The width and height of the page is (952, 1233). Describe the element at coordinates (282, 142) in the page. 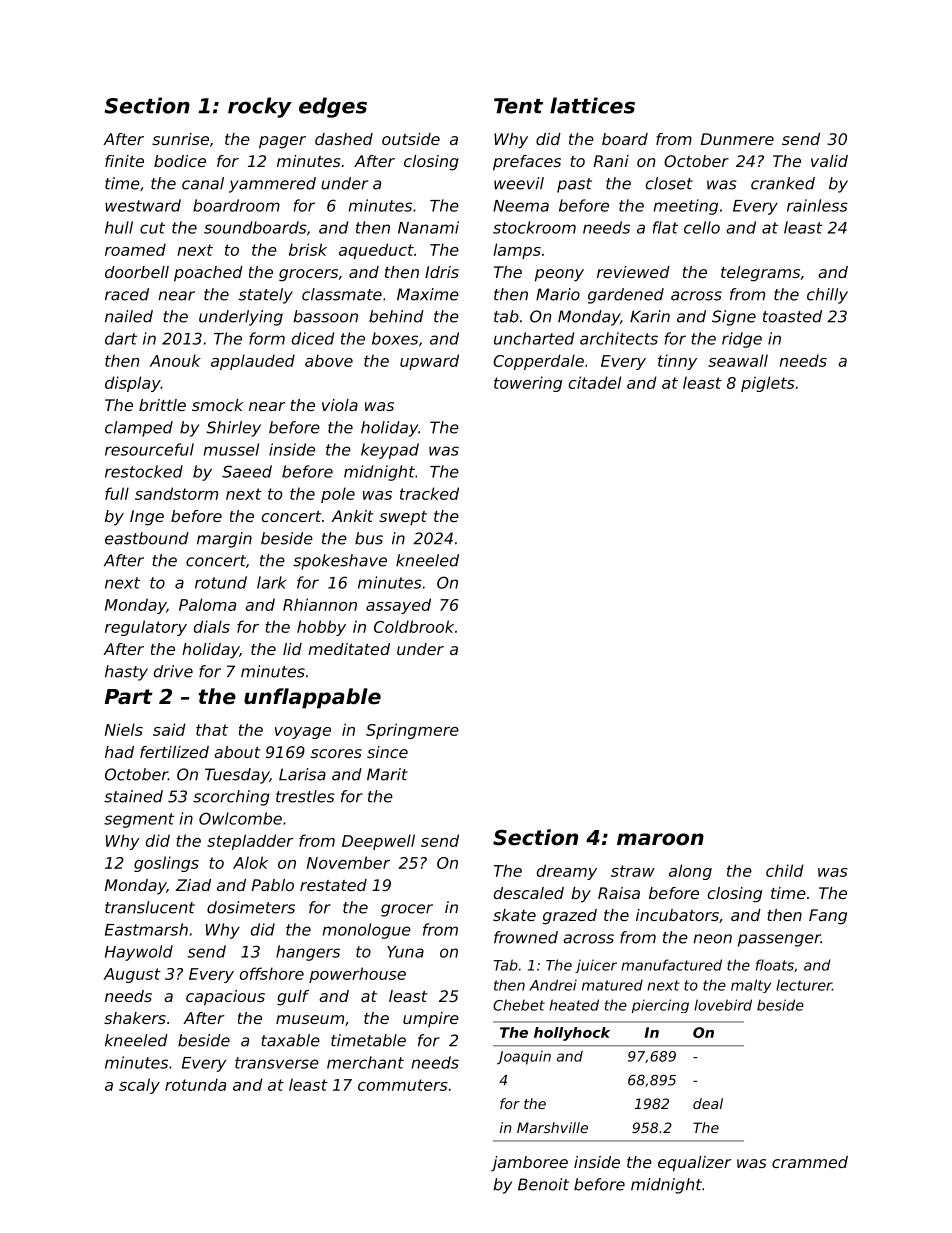

I see `pager` at that location.
